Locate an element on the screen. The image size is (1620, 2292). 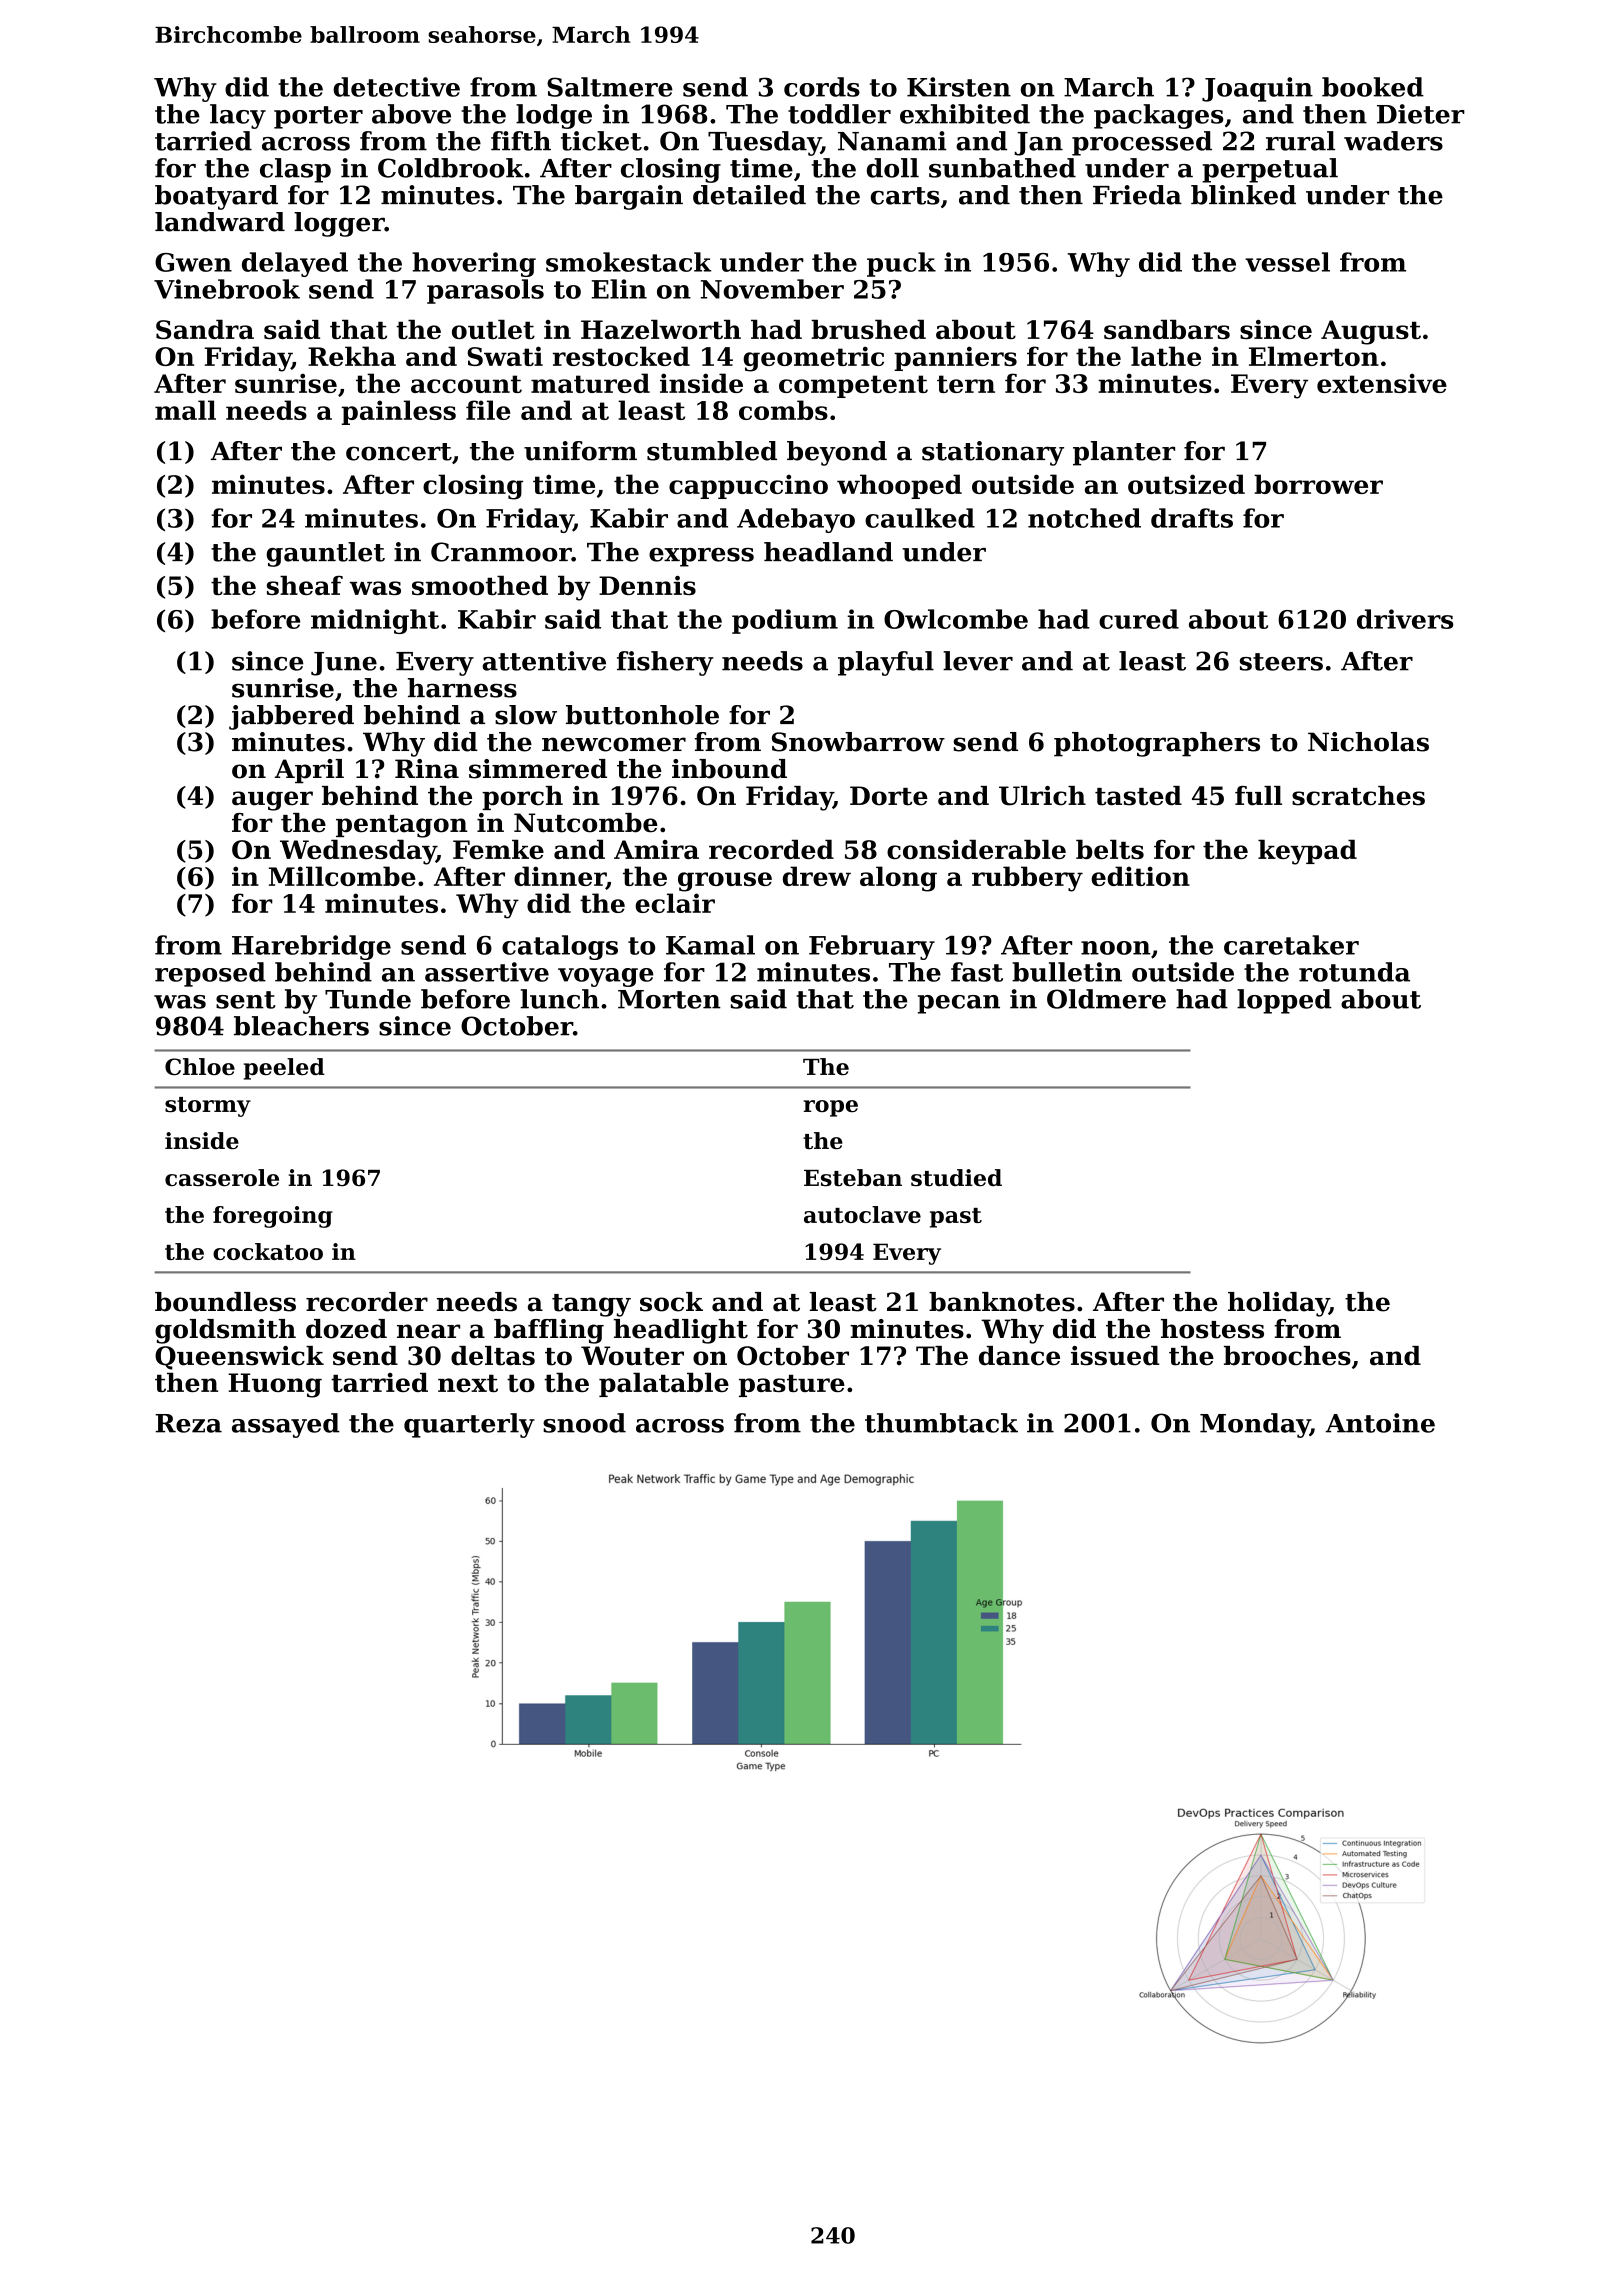
considerable is located at coordinates (976, 849).
